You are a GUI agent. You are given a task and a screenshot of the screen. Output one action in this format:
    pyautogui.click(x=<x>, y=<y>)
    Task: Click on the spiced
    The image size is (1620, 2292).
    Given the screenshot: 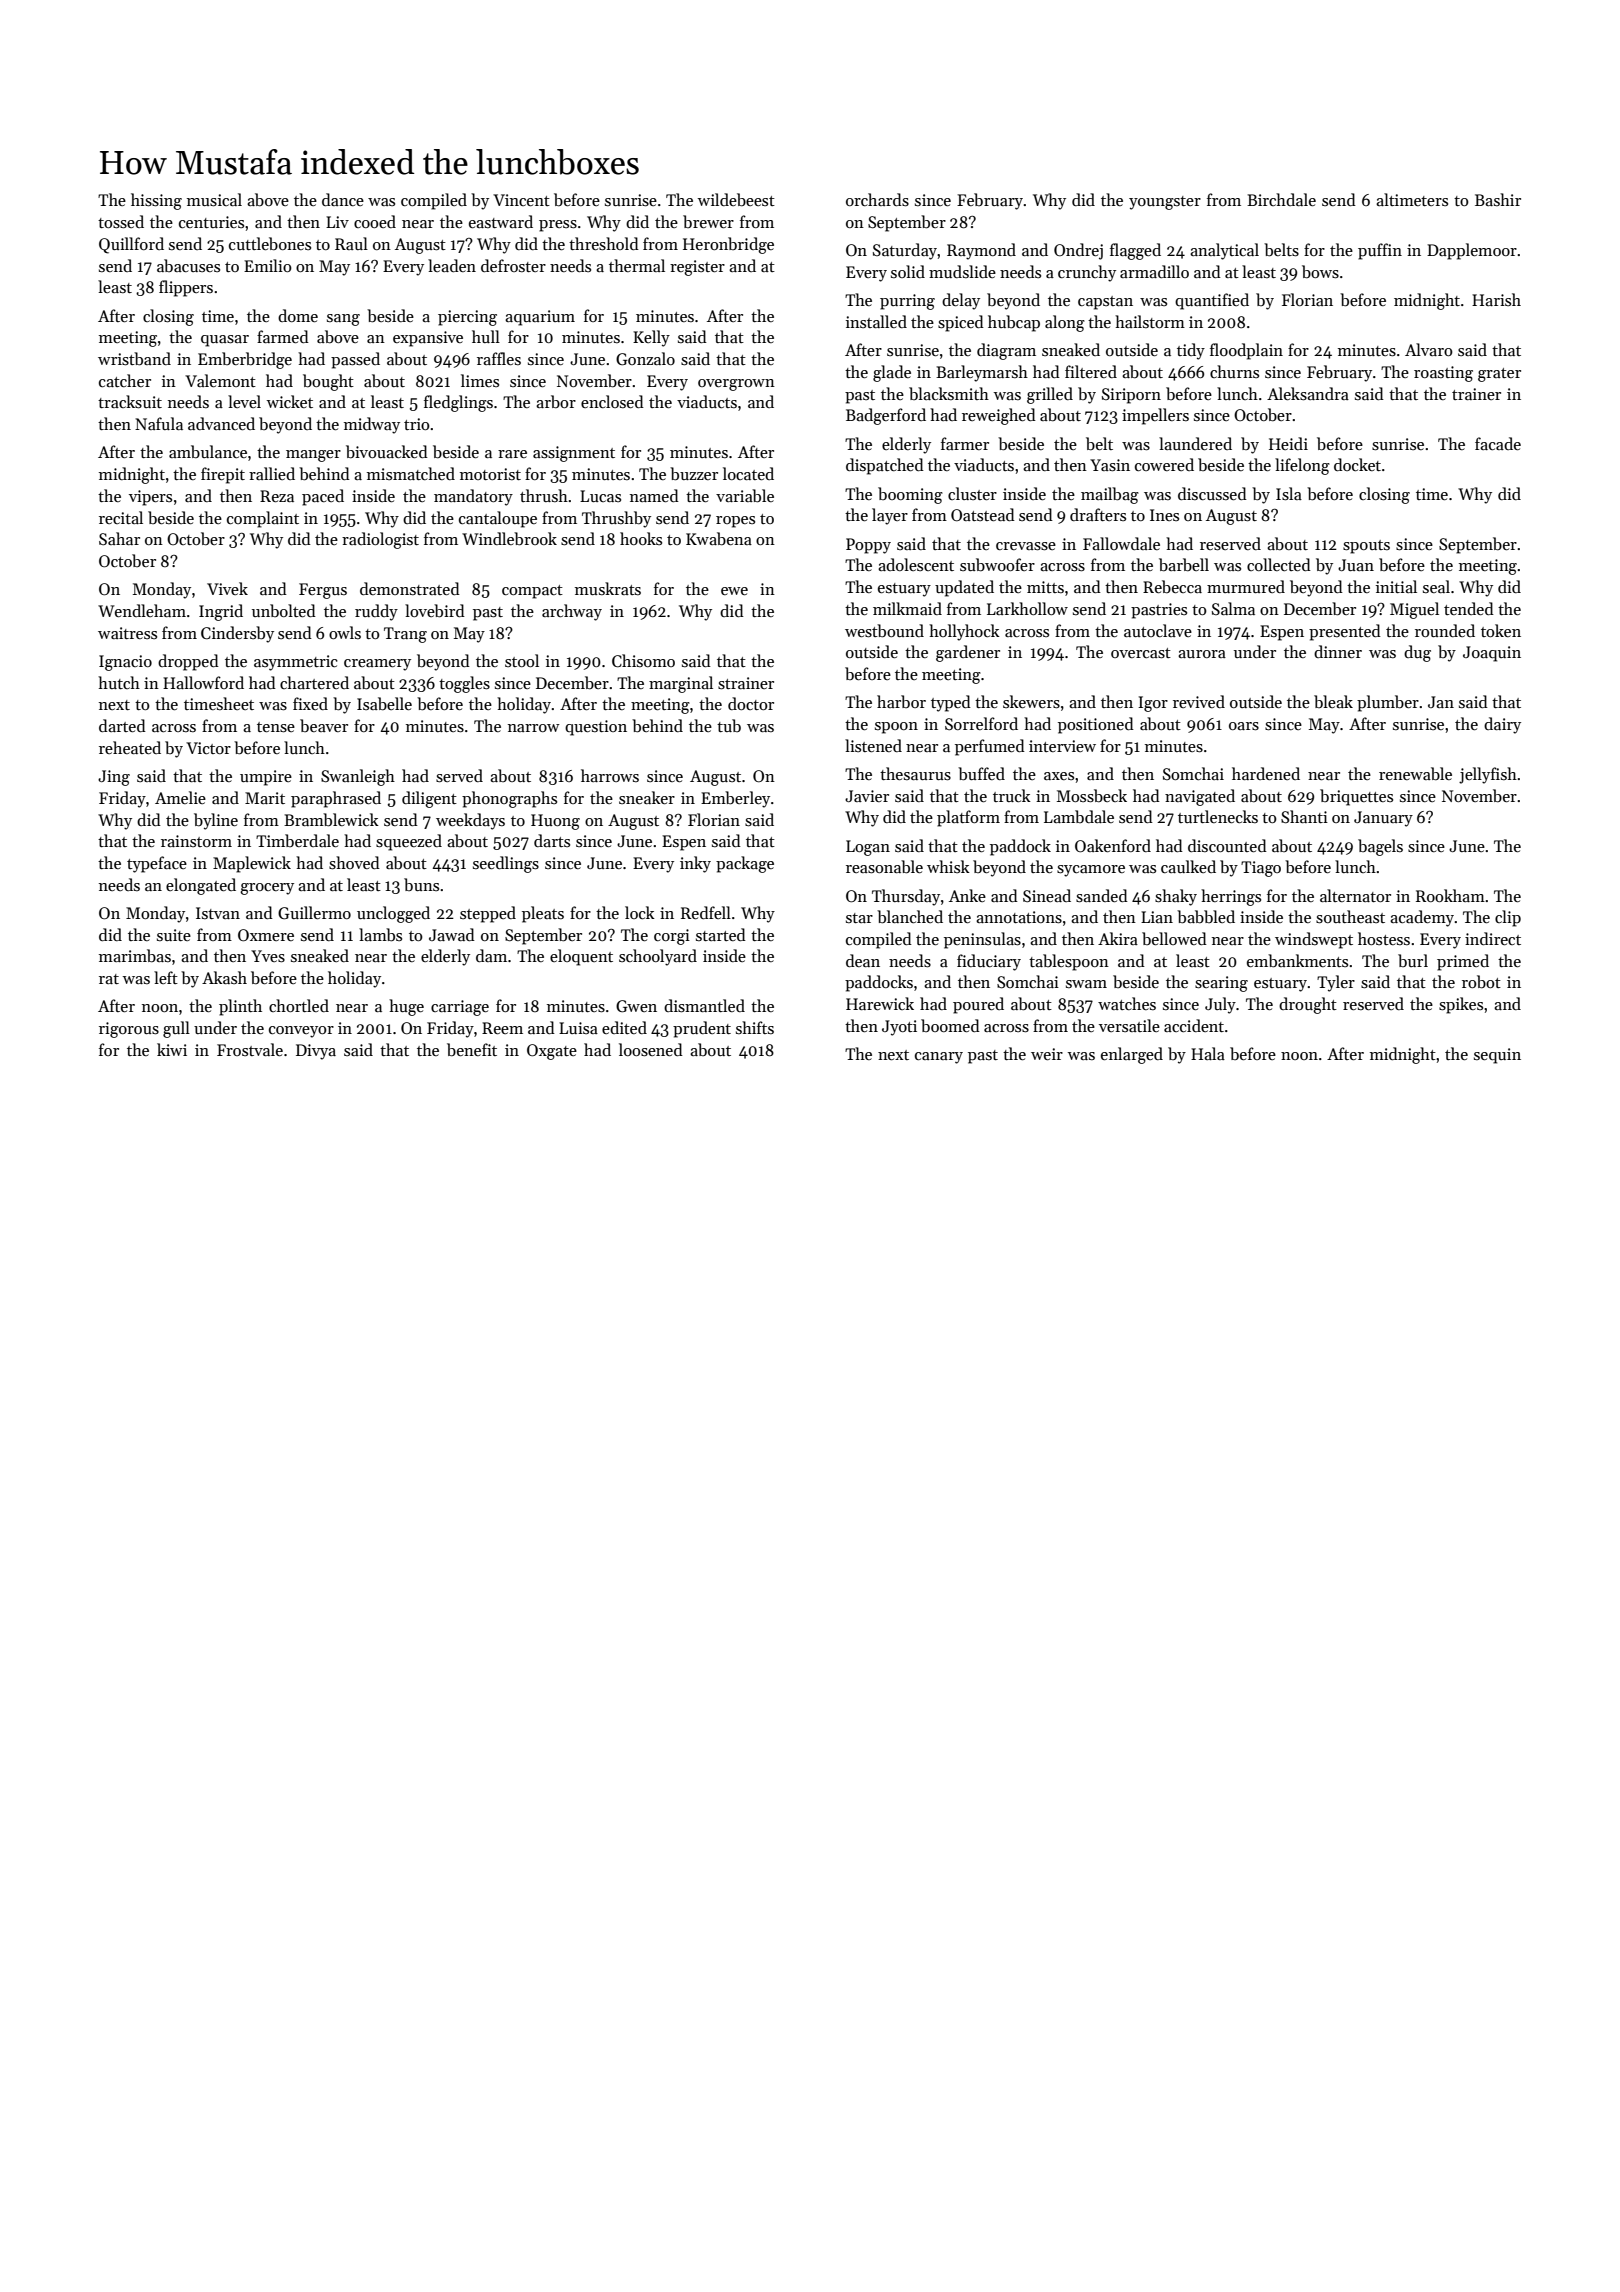 What is the action you would take?
    pyautogui.click(x=961, y=323)
